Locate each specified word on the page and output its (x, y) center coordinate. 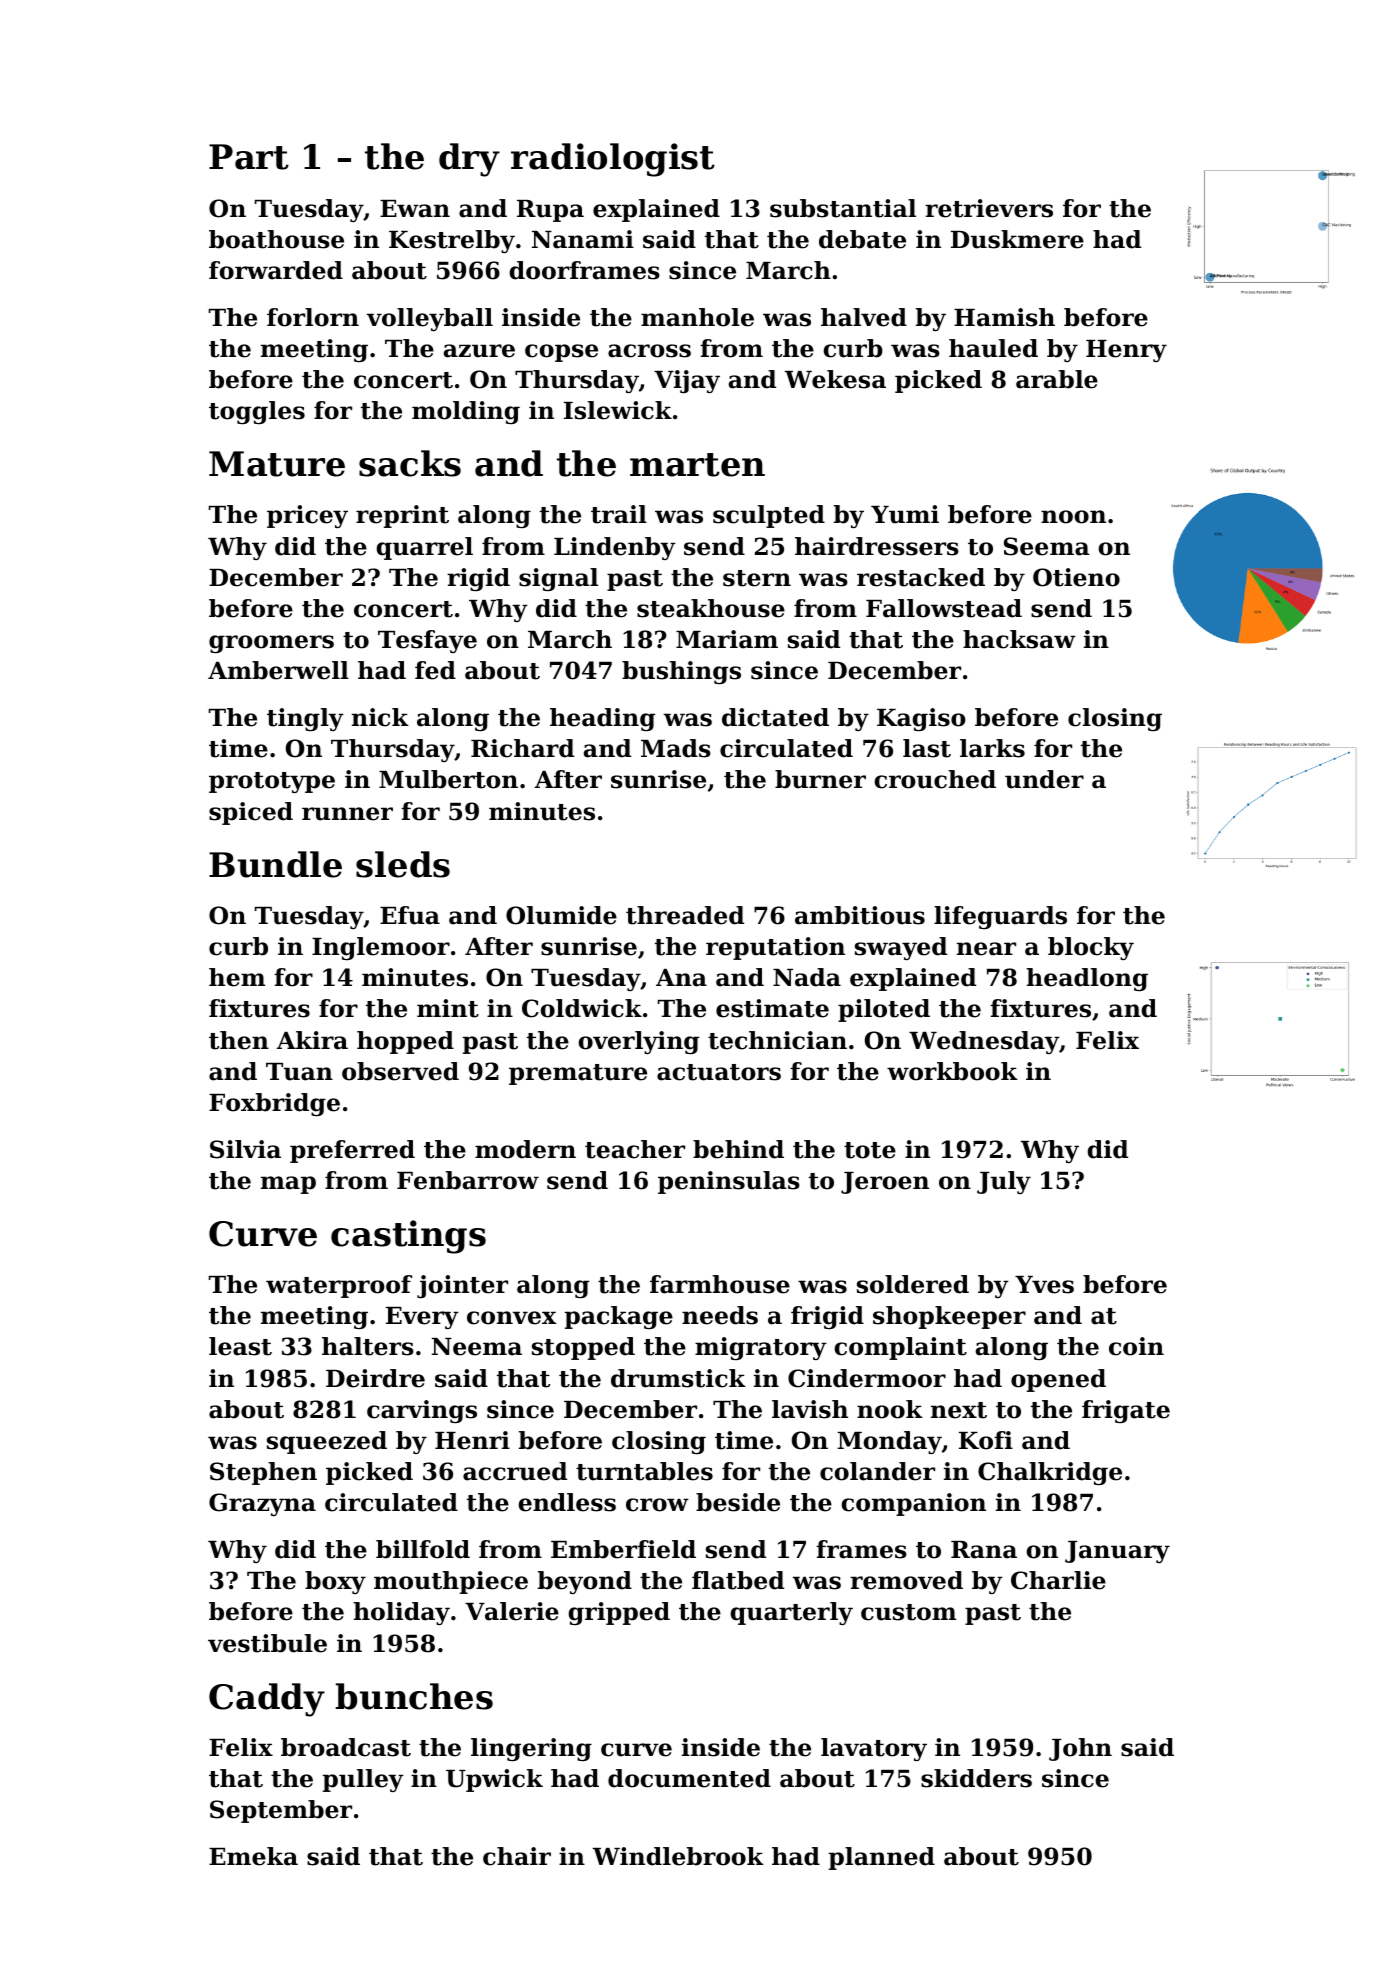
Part (249, 157)
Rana (984, 1550)
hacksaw (1019, 639)
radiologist (613, 160)
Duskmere (1017, 239)
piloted (884, 1010)
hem (237, 977)
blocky (1091, 948)
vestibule (267, 1643)
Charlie (1058, 1580)
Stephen (263, 1473)
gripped (619, 1613)
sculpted (769, 516)
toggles (257, 412)
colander (877, 1471)
